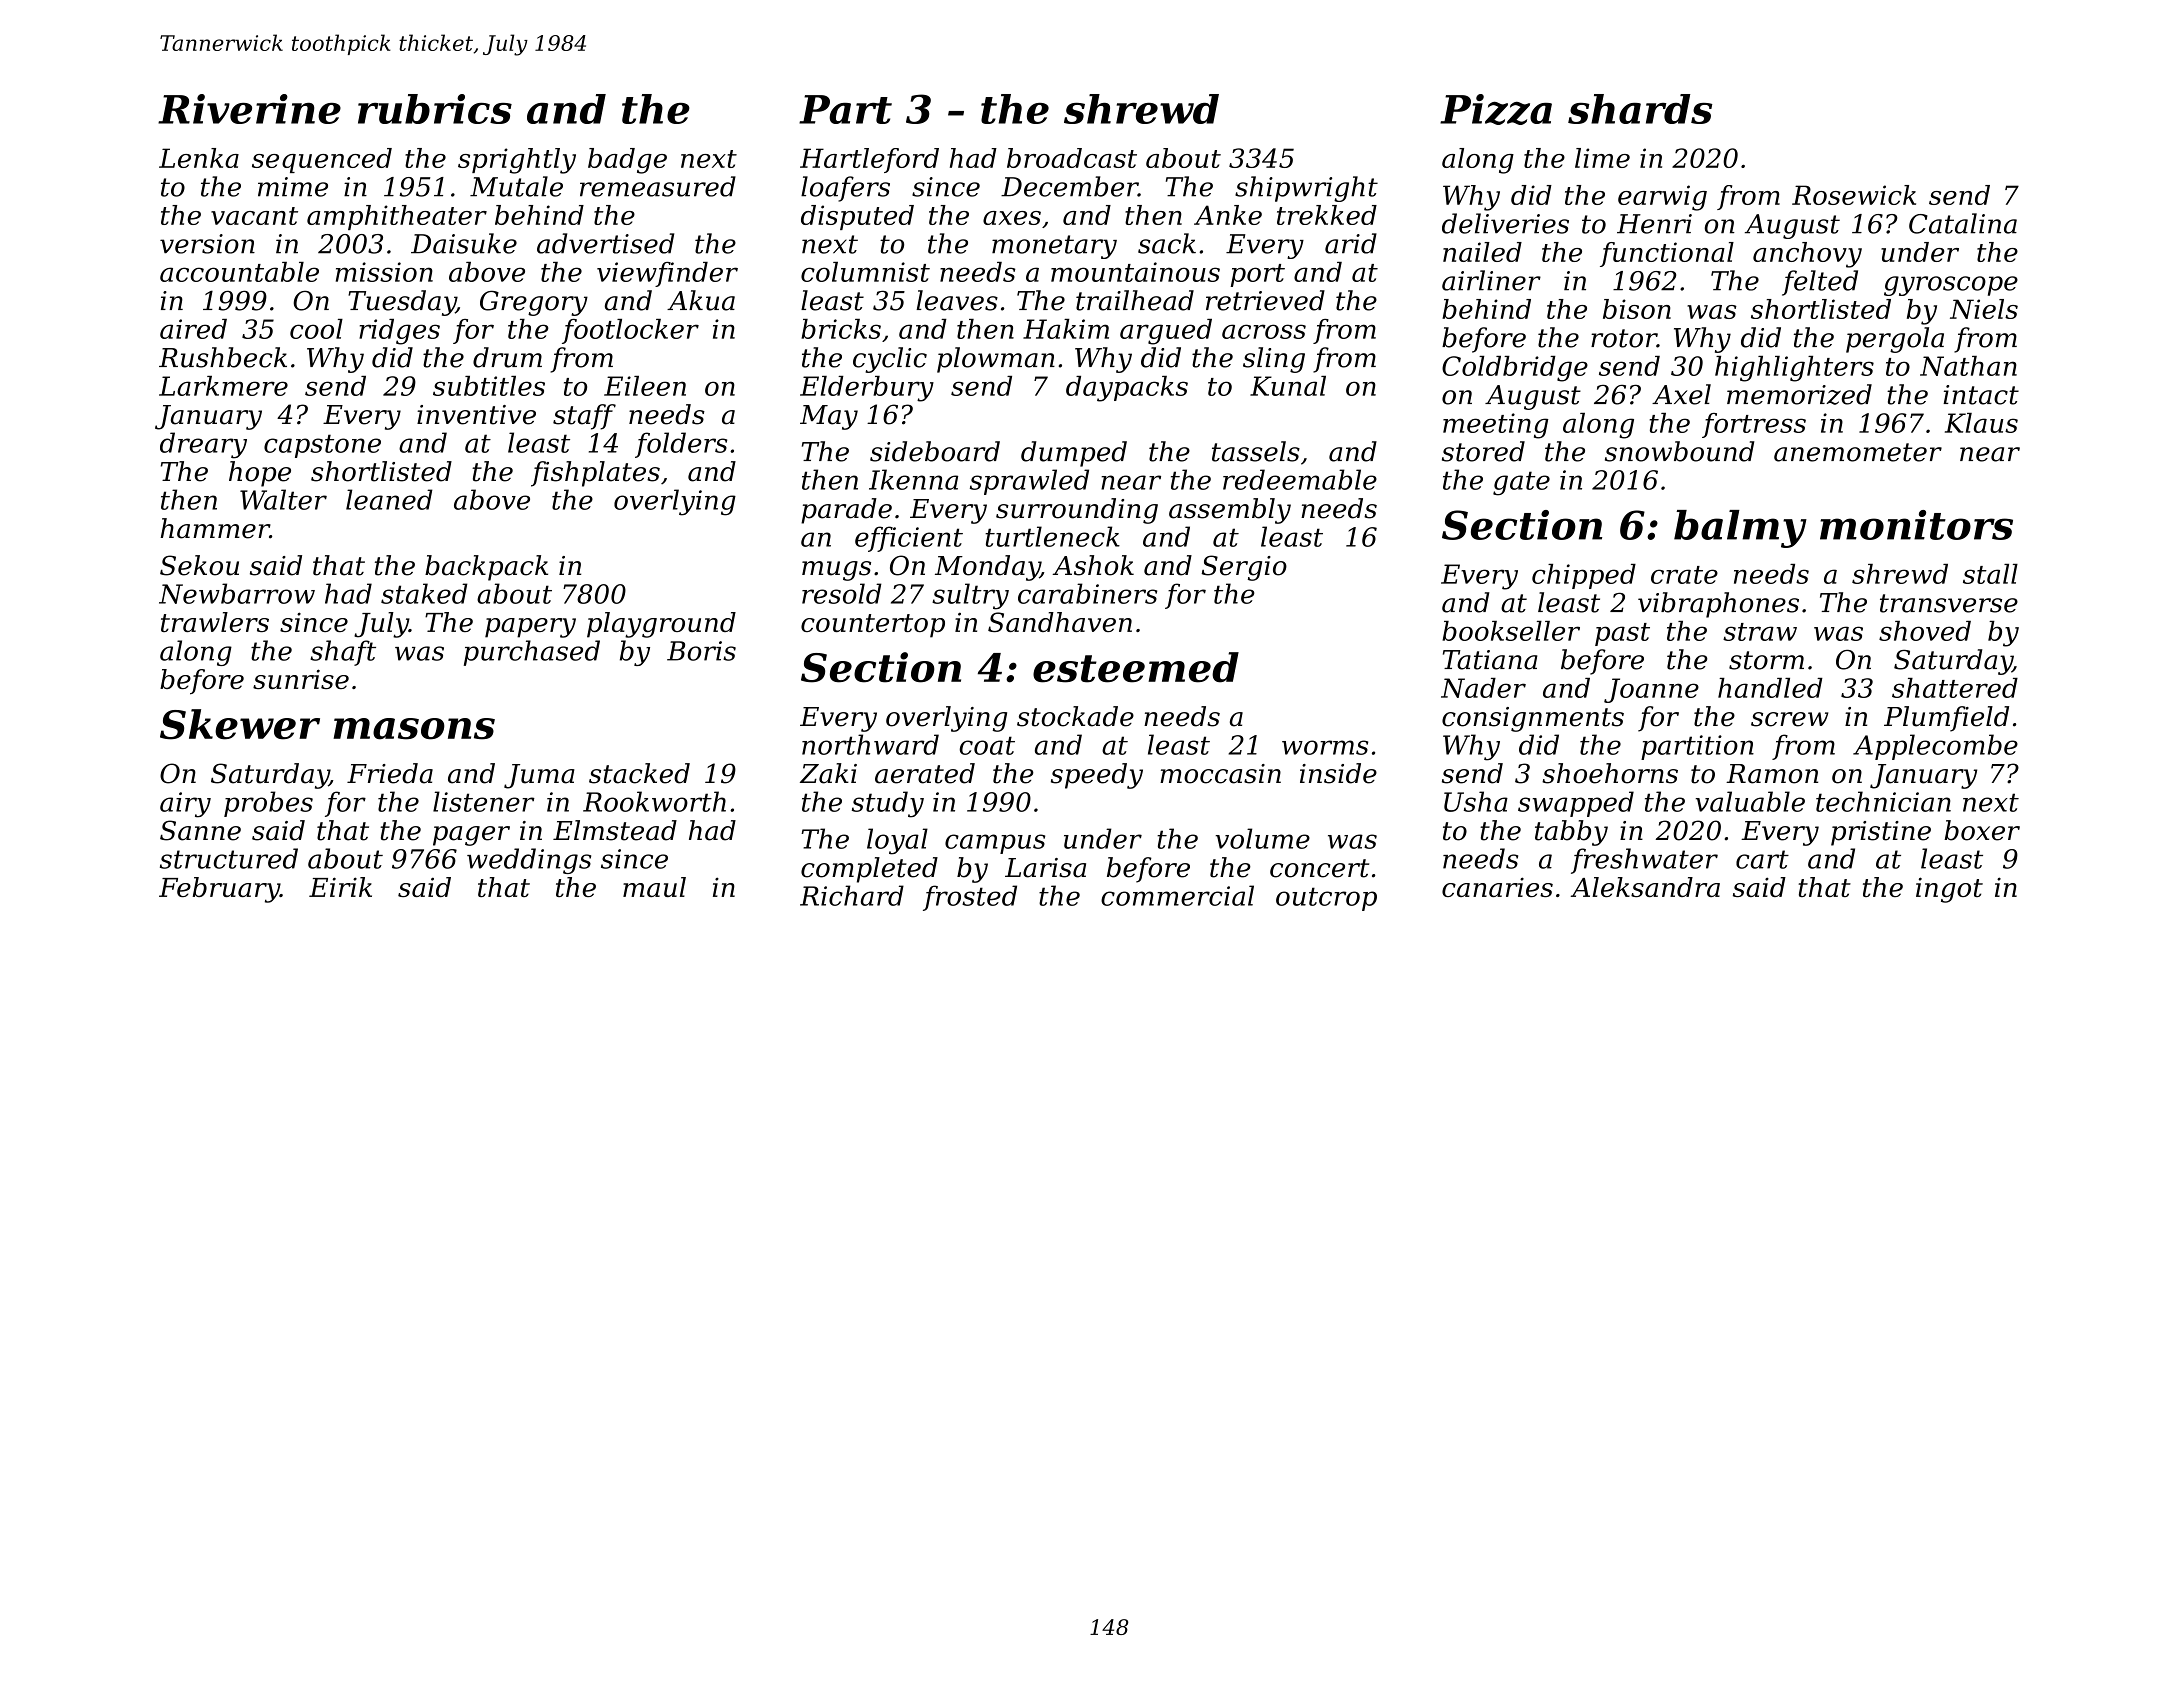 The height and width of the screenshot is (1683, 2178). What do you see at coordinates (1624, 338) in the screenshot?
I see `rotor` at bounding box center [1624, 338].
